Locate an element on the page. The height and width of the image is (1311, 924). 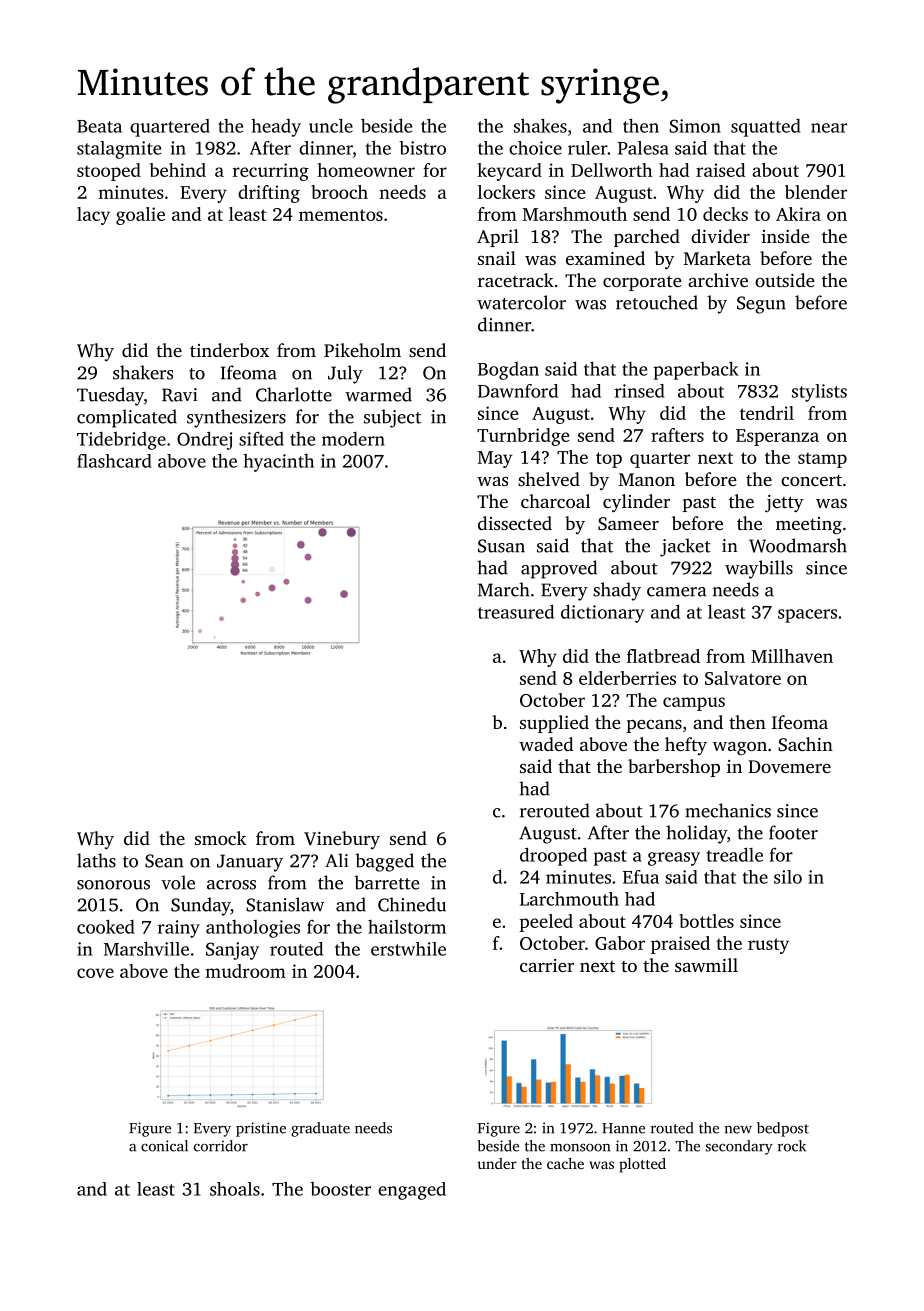
tendril is located at coordinates (767, 413).
